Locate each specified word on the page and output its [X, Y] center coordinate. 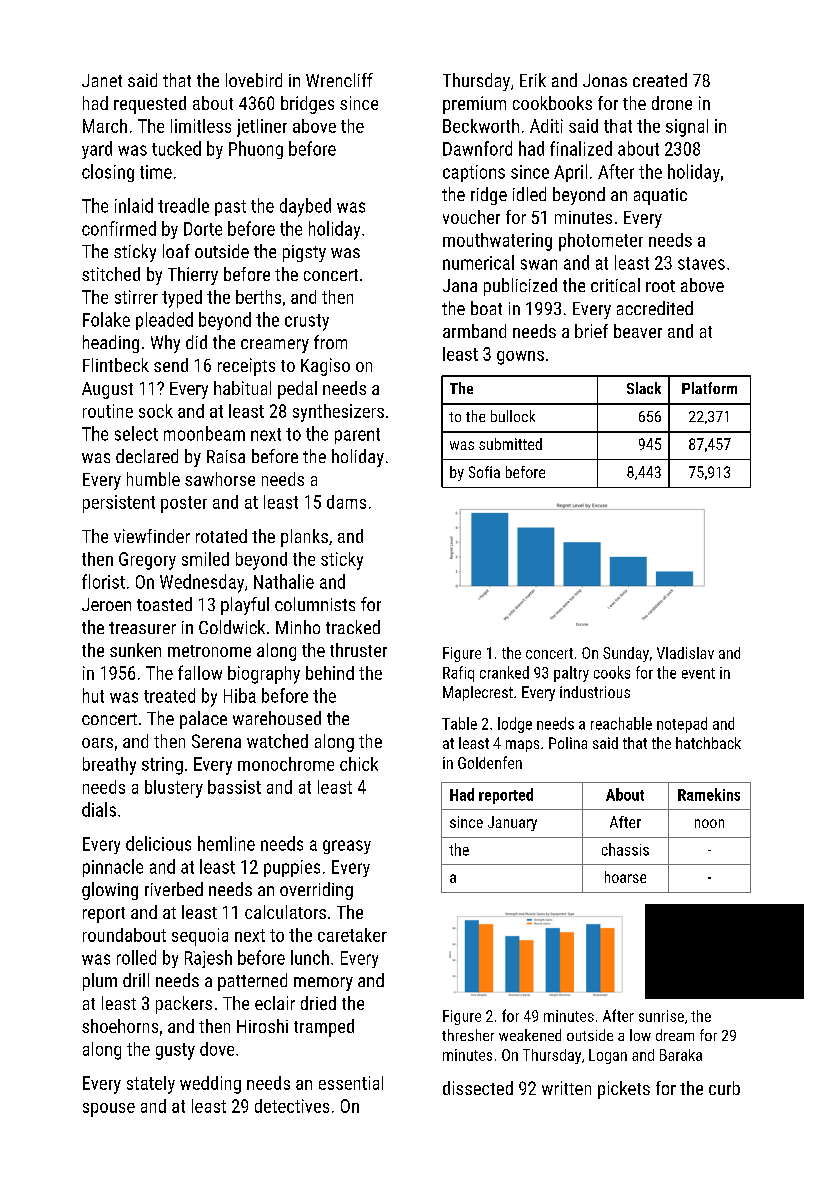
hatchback [708, 743]
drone [672, 103]
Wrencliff [339, 80]
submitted [510, 444]
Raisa [226, 456]
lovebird [254, 80]
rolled [136, 957]
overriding [316, 891]
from [330, 342]
